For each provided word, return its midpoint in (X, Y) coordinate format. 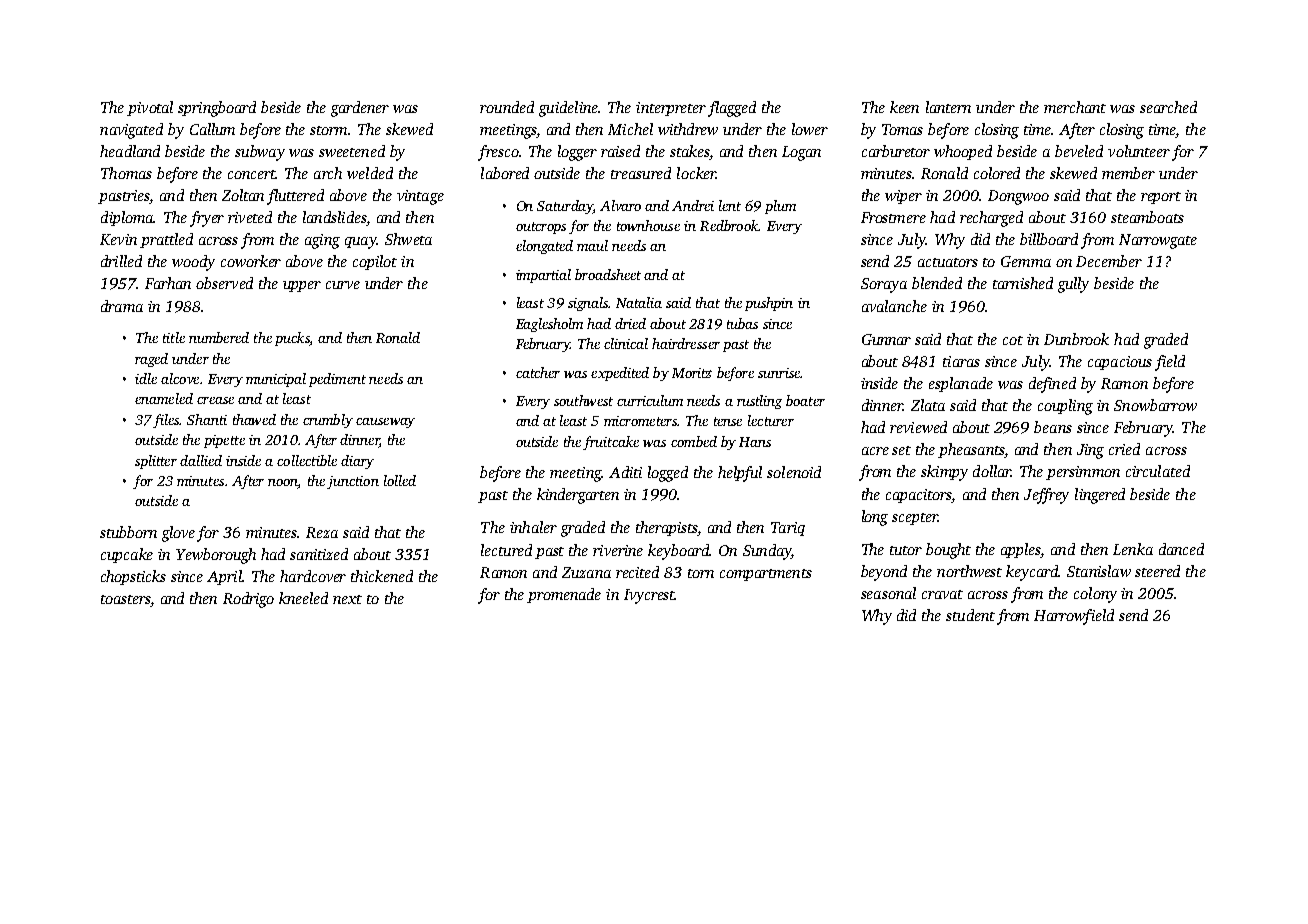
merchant (1075, 107)
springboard (217, 109)
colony (1095, 595)
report (1161, 198)
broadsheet (608, 274)
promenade (564, 595)
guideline (568, 109)
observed (224, 283)
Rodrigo (248, 600)
